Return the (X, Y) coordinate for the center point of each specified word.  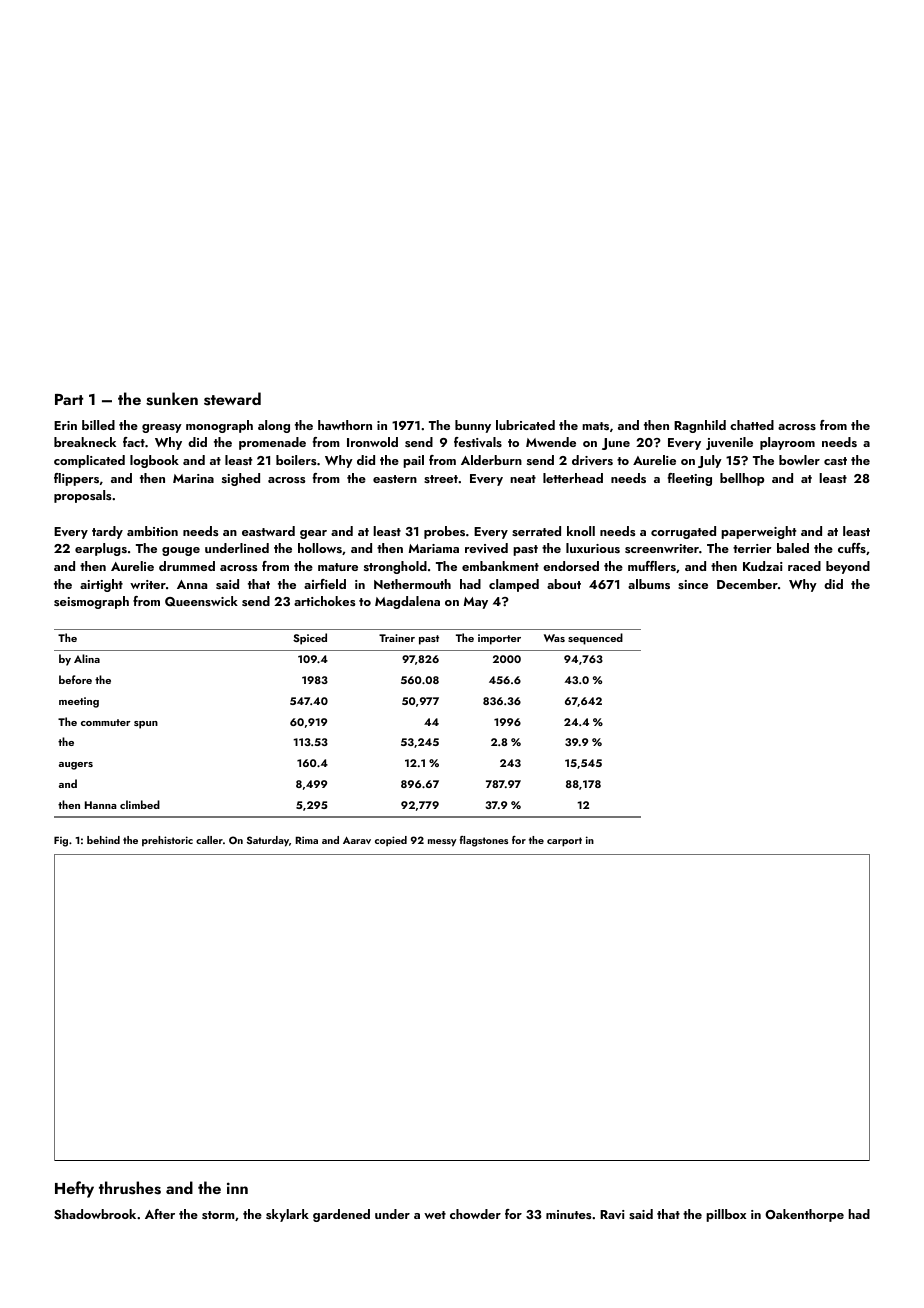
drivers (592, 460)
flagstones (484, 841)
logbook (154, 461)
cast (835, 461)
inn (237, 1188)
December (747, 584)
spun (146, 725)
